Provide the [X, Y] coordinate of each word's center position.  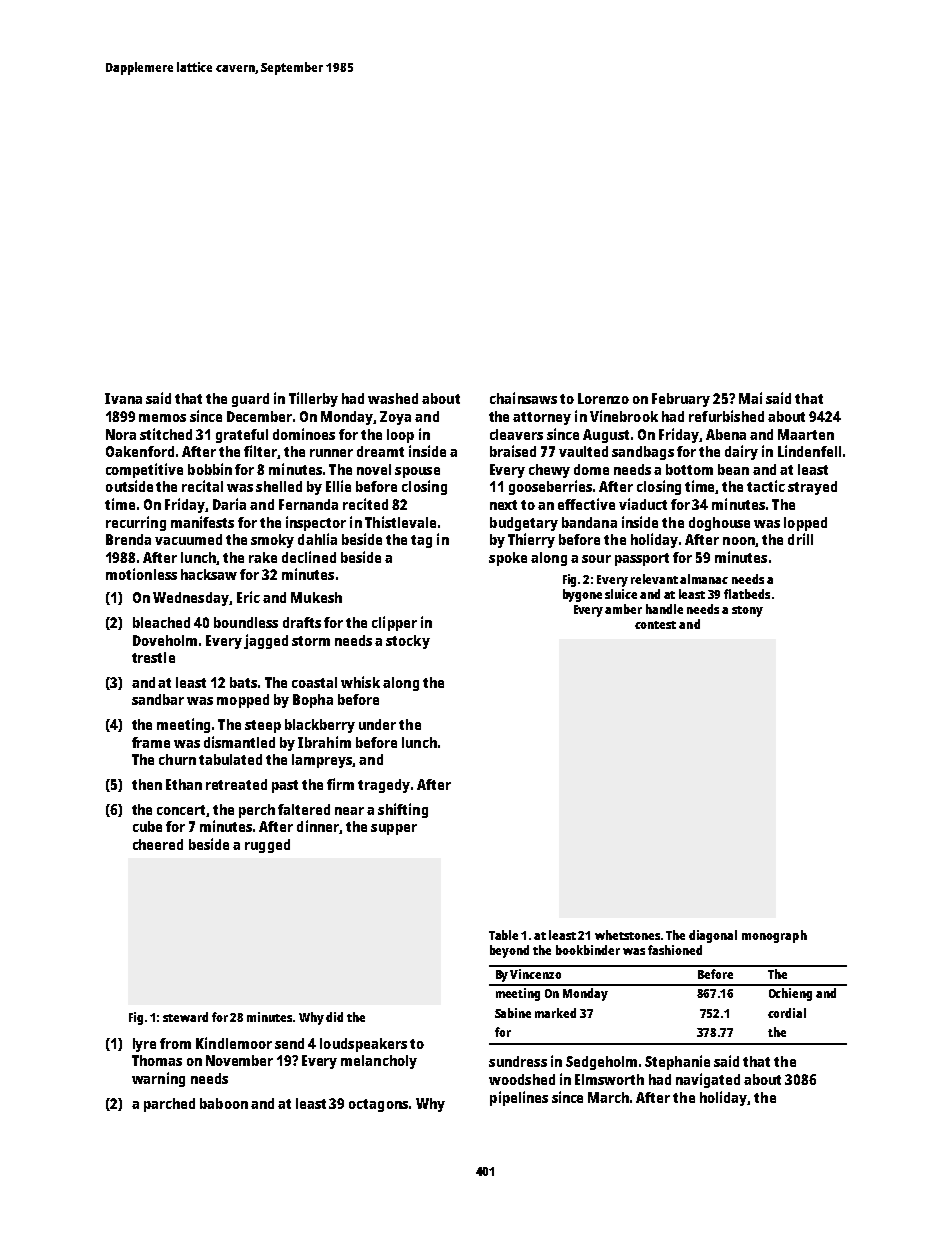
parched [169, 1105]
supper [394, 829]
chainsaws [523, 398]
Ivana [123, 398]
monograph [774, 936]
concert [182, 811]
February [681, 400]
